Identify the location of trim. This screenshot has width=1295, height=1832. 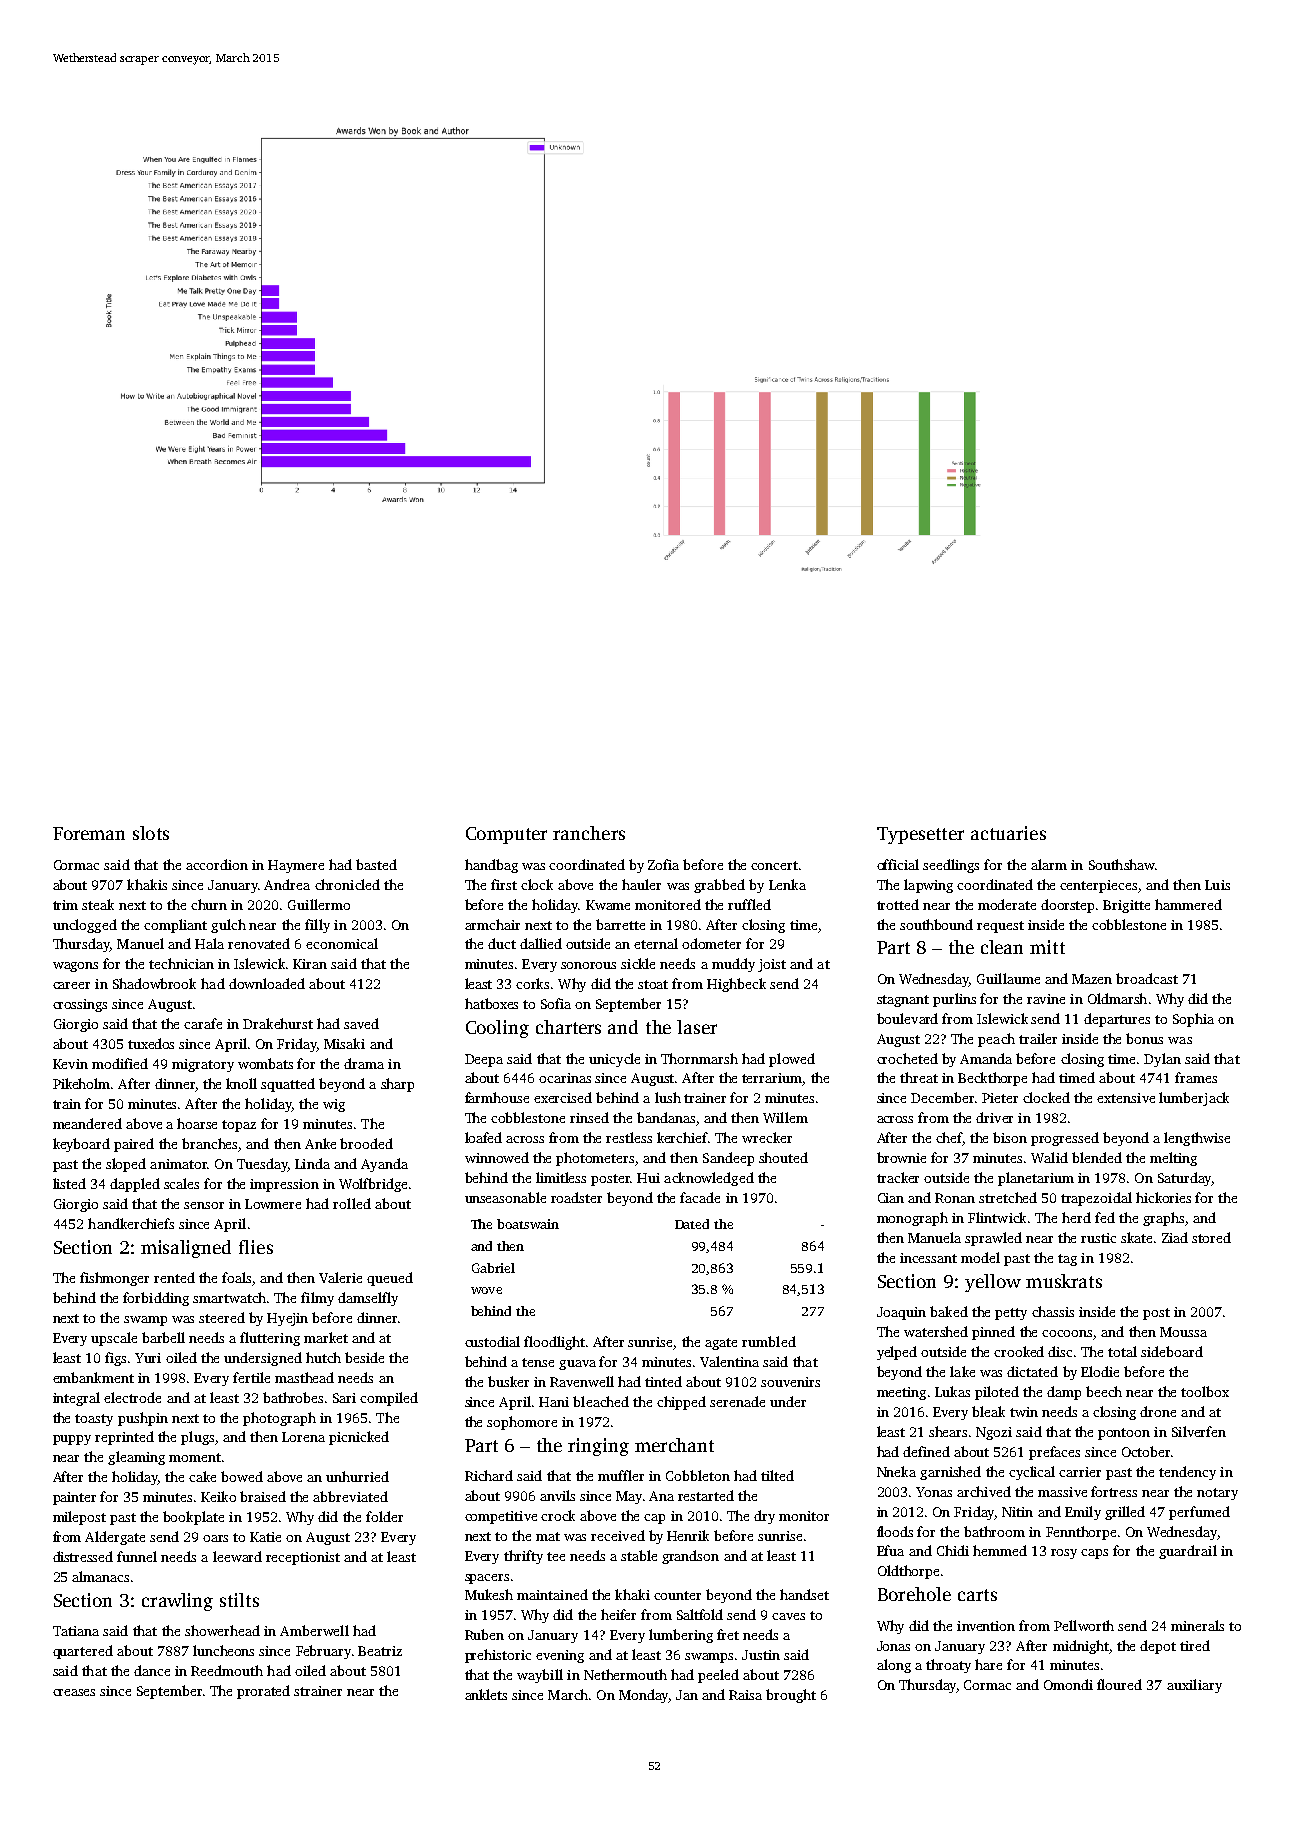
(65, 905).
